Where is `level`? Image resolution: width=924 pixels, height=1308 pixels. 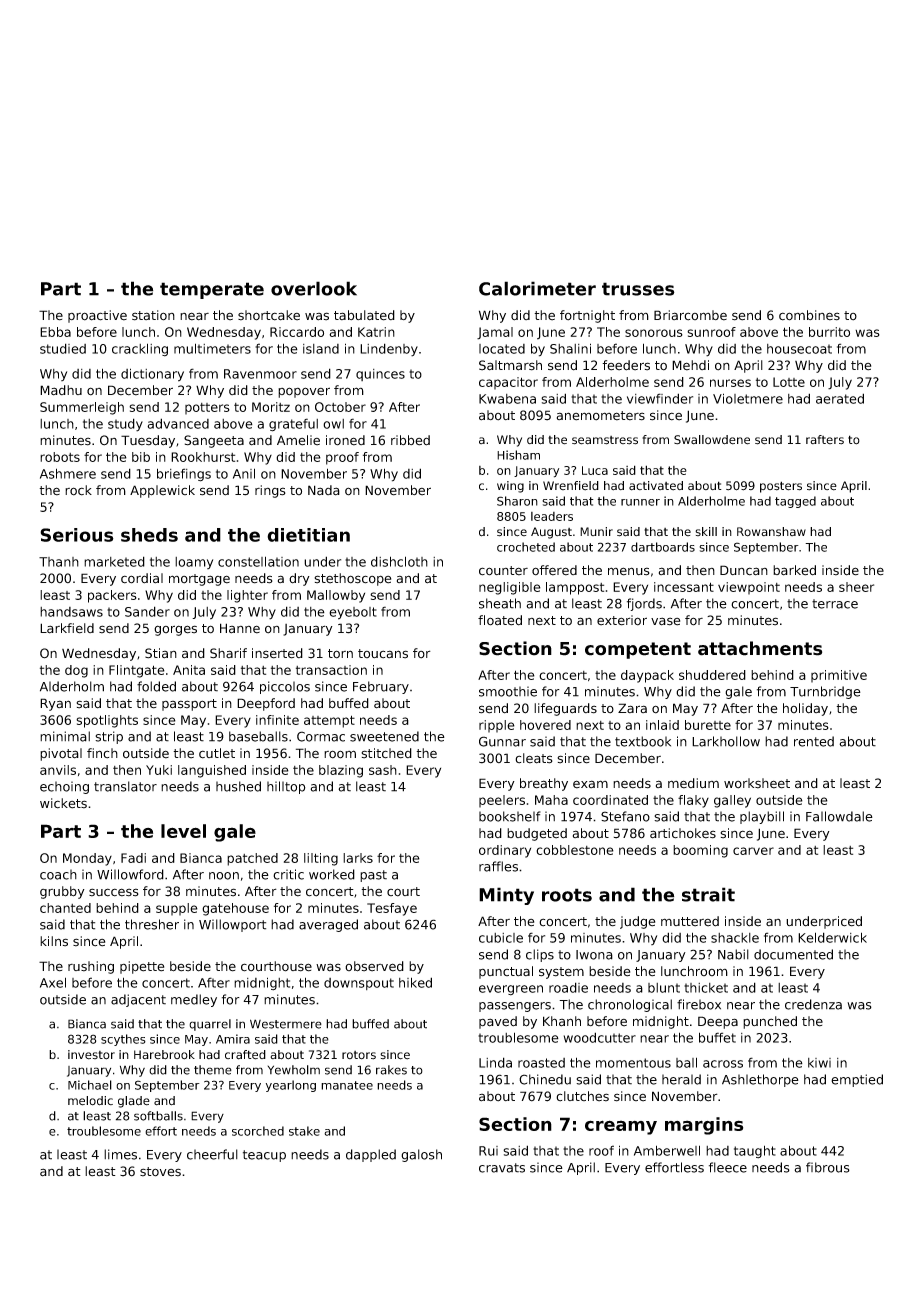
level is located at coordinates (183, 831).
